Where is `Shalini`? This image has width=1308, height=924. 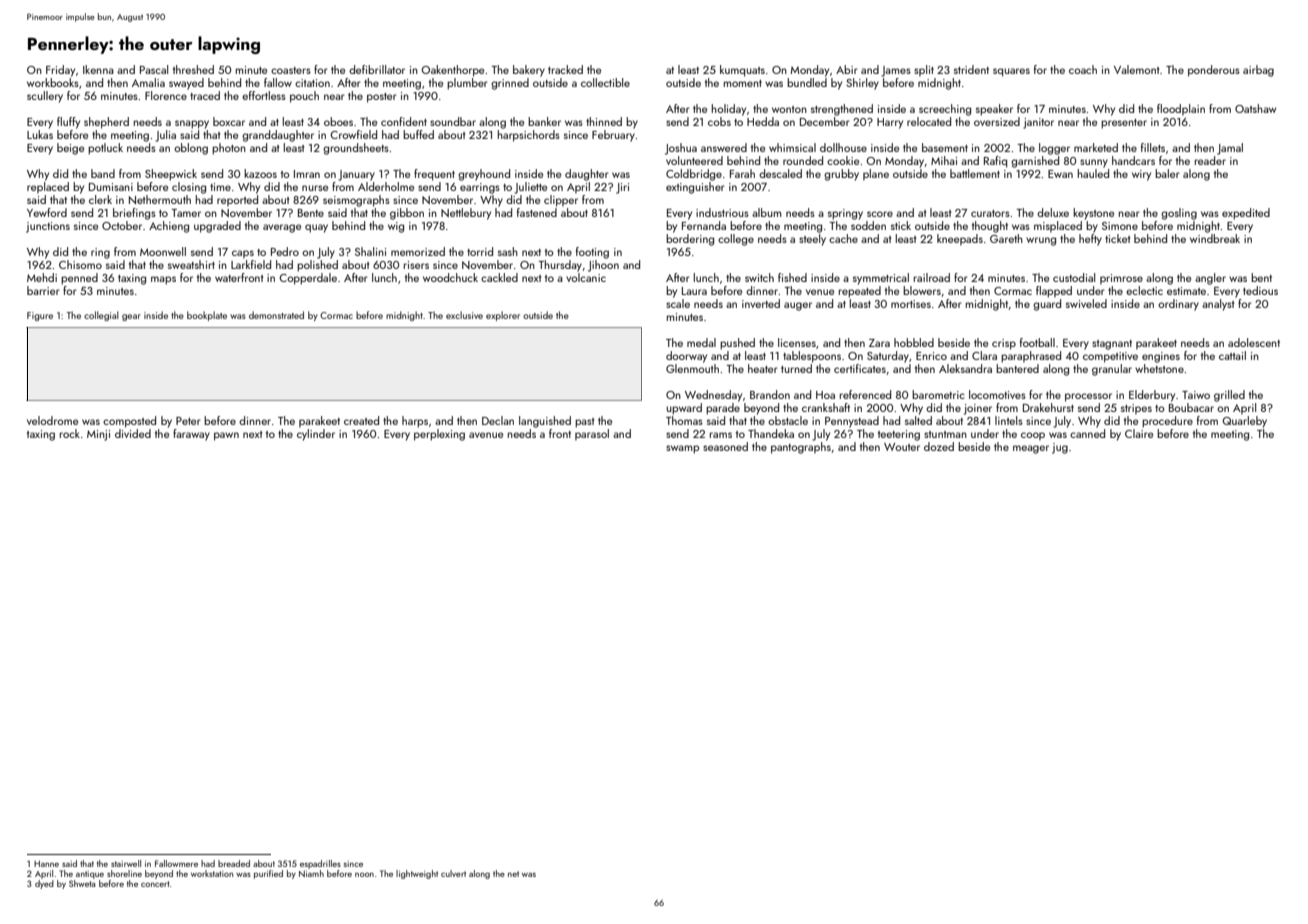 Shalini is located at coordinates (370, 251).
